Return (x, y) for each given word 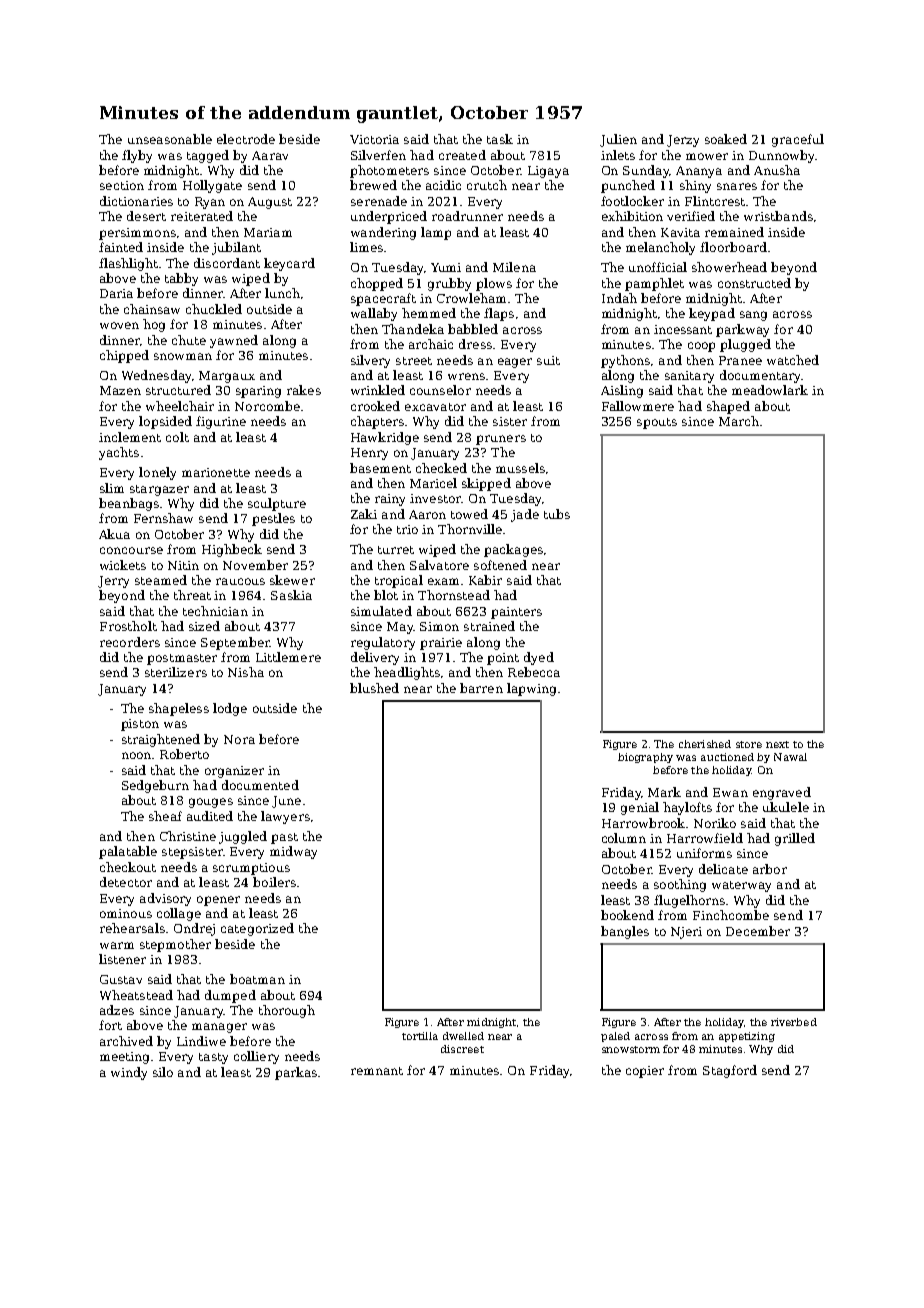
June (286, 802)
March (739, 421)
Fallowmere (638, 406)
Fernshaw (163, 518)
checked (441, 468)
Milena (514, 267)
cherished (705, 744)
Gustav (121, 979)
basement (380, 468)
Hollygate (212, 186)
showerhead (729, 267)
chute (189, 340)
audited (210, 816)
